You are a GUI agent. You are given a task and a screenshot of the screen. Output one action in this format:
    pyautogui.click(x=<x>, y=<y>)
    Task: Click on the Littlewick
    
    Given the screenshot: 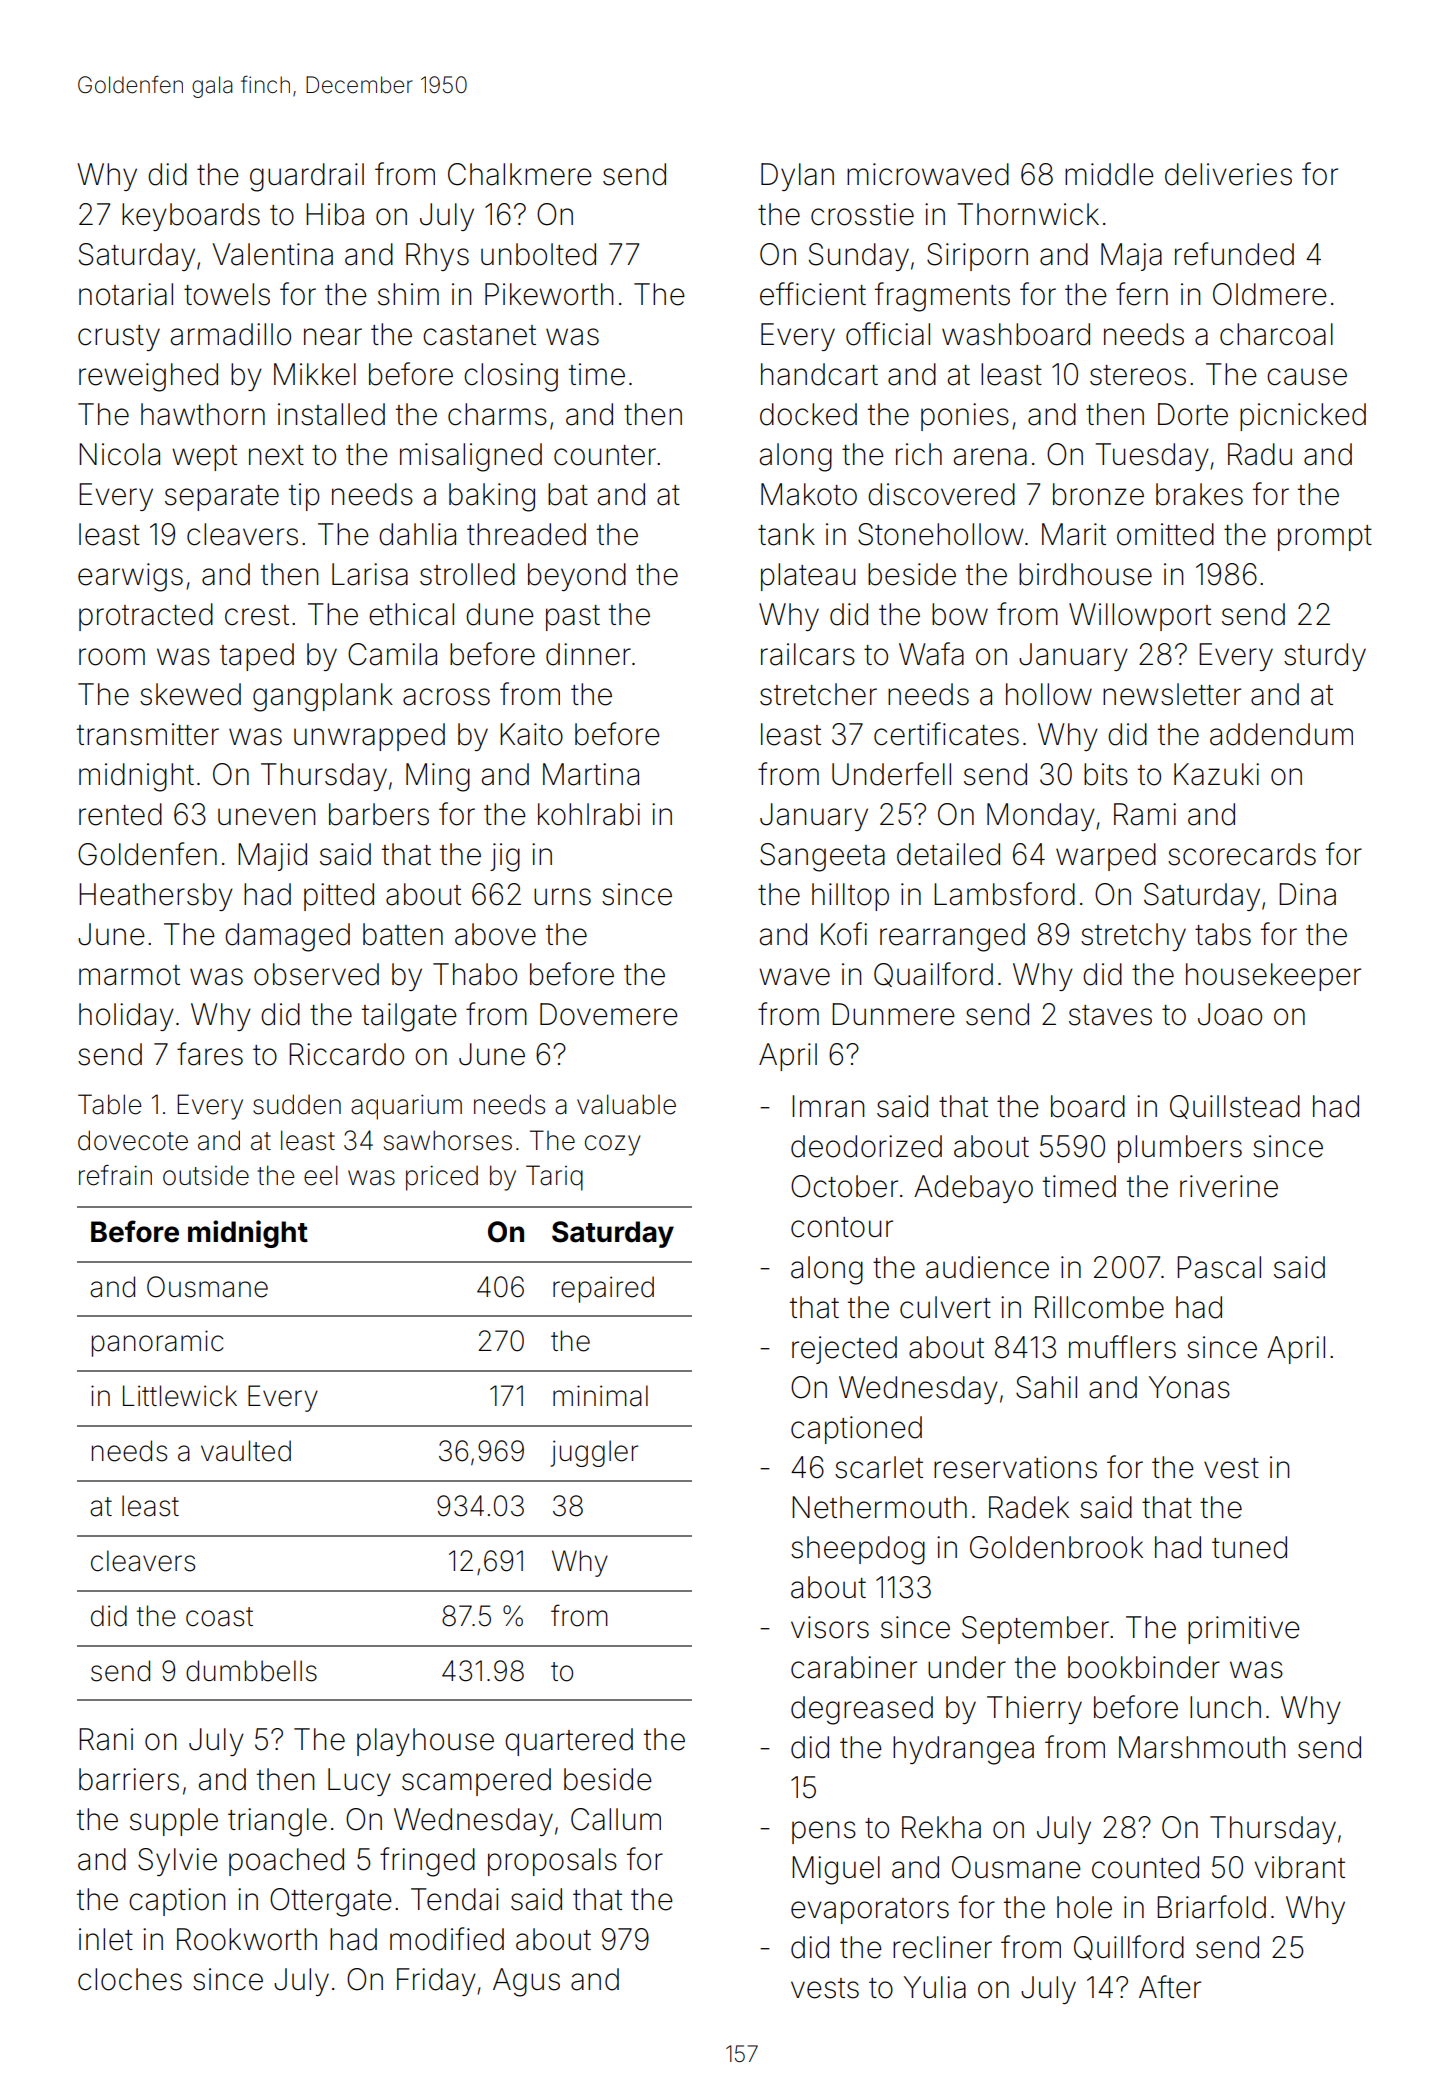 What is the action you would take?
    pyautogui.click(x=180, y=1396)
